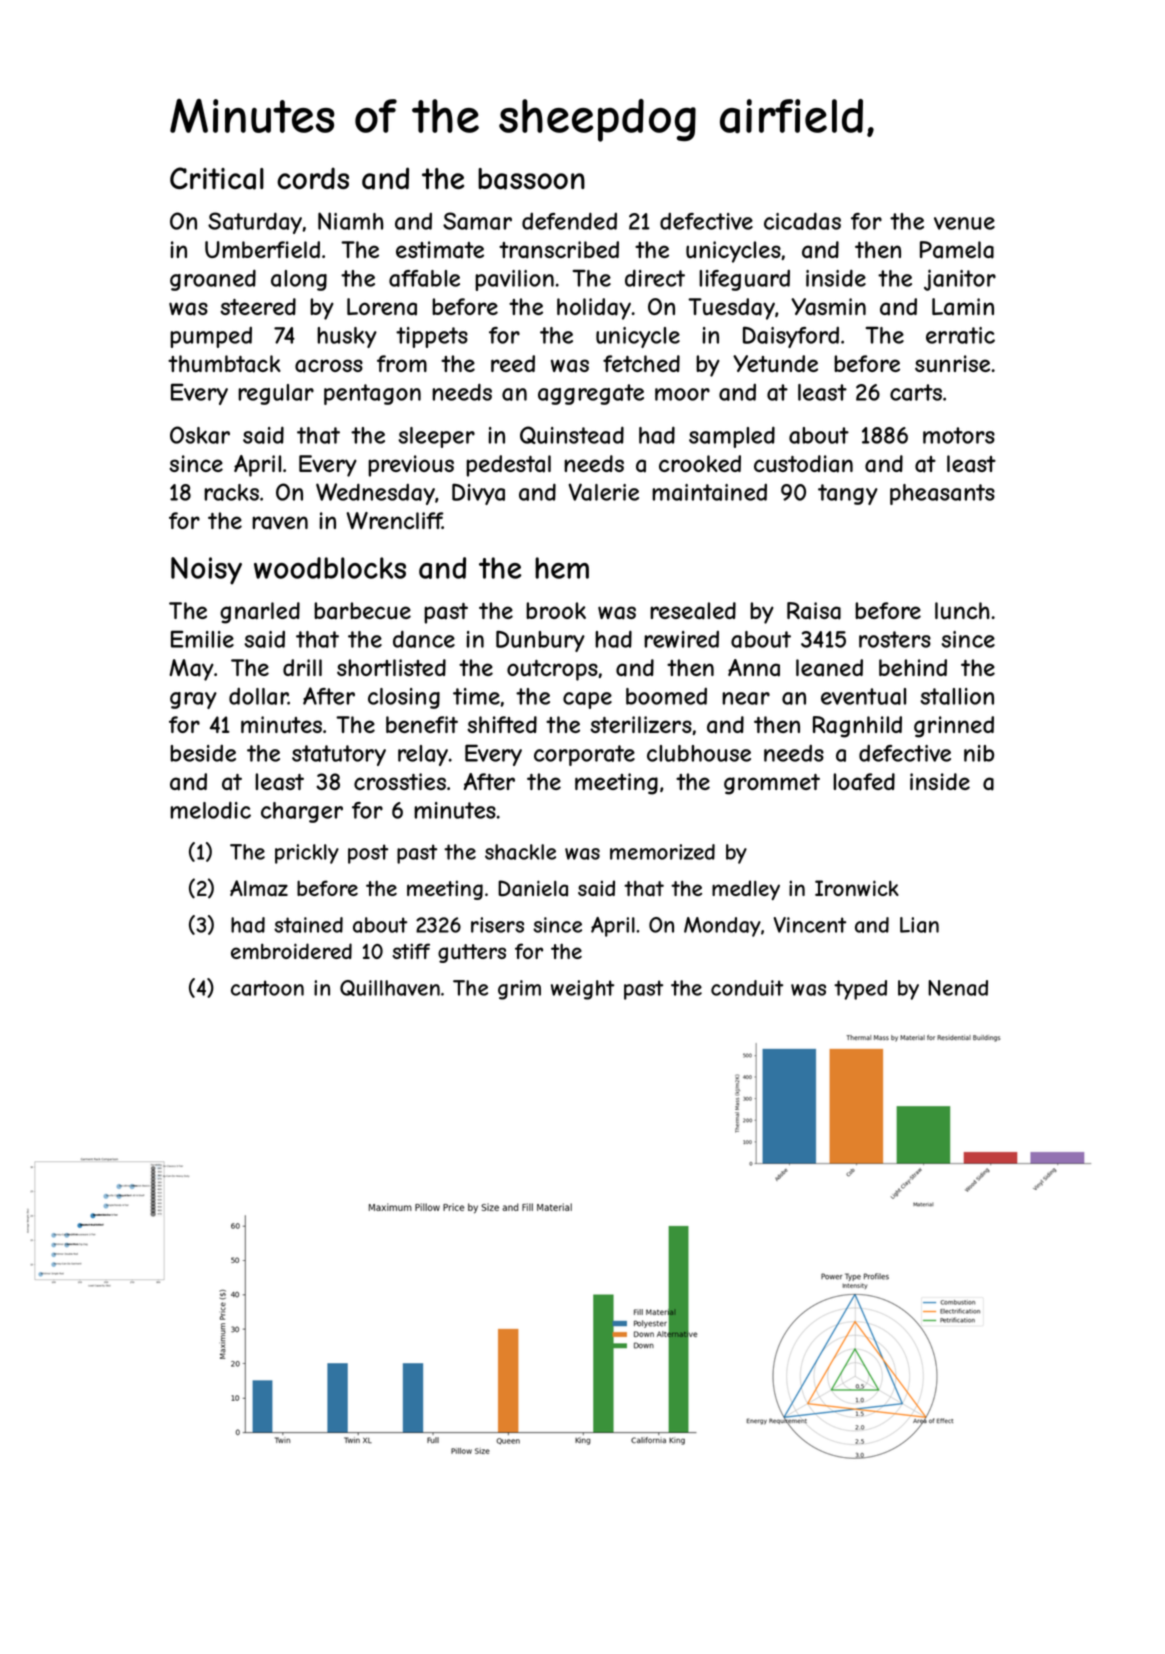 The height and width of the screenshot is (1654, 1165). What do you see at coordinates (423, 755) in the screenshot?
I see `relay` at bounding box center [423, 755].
